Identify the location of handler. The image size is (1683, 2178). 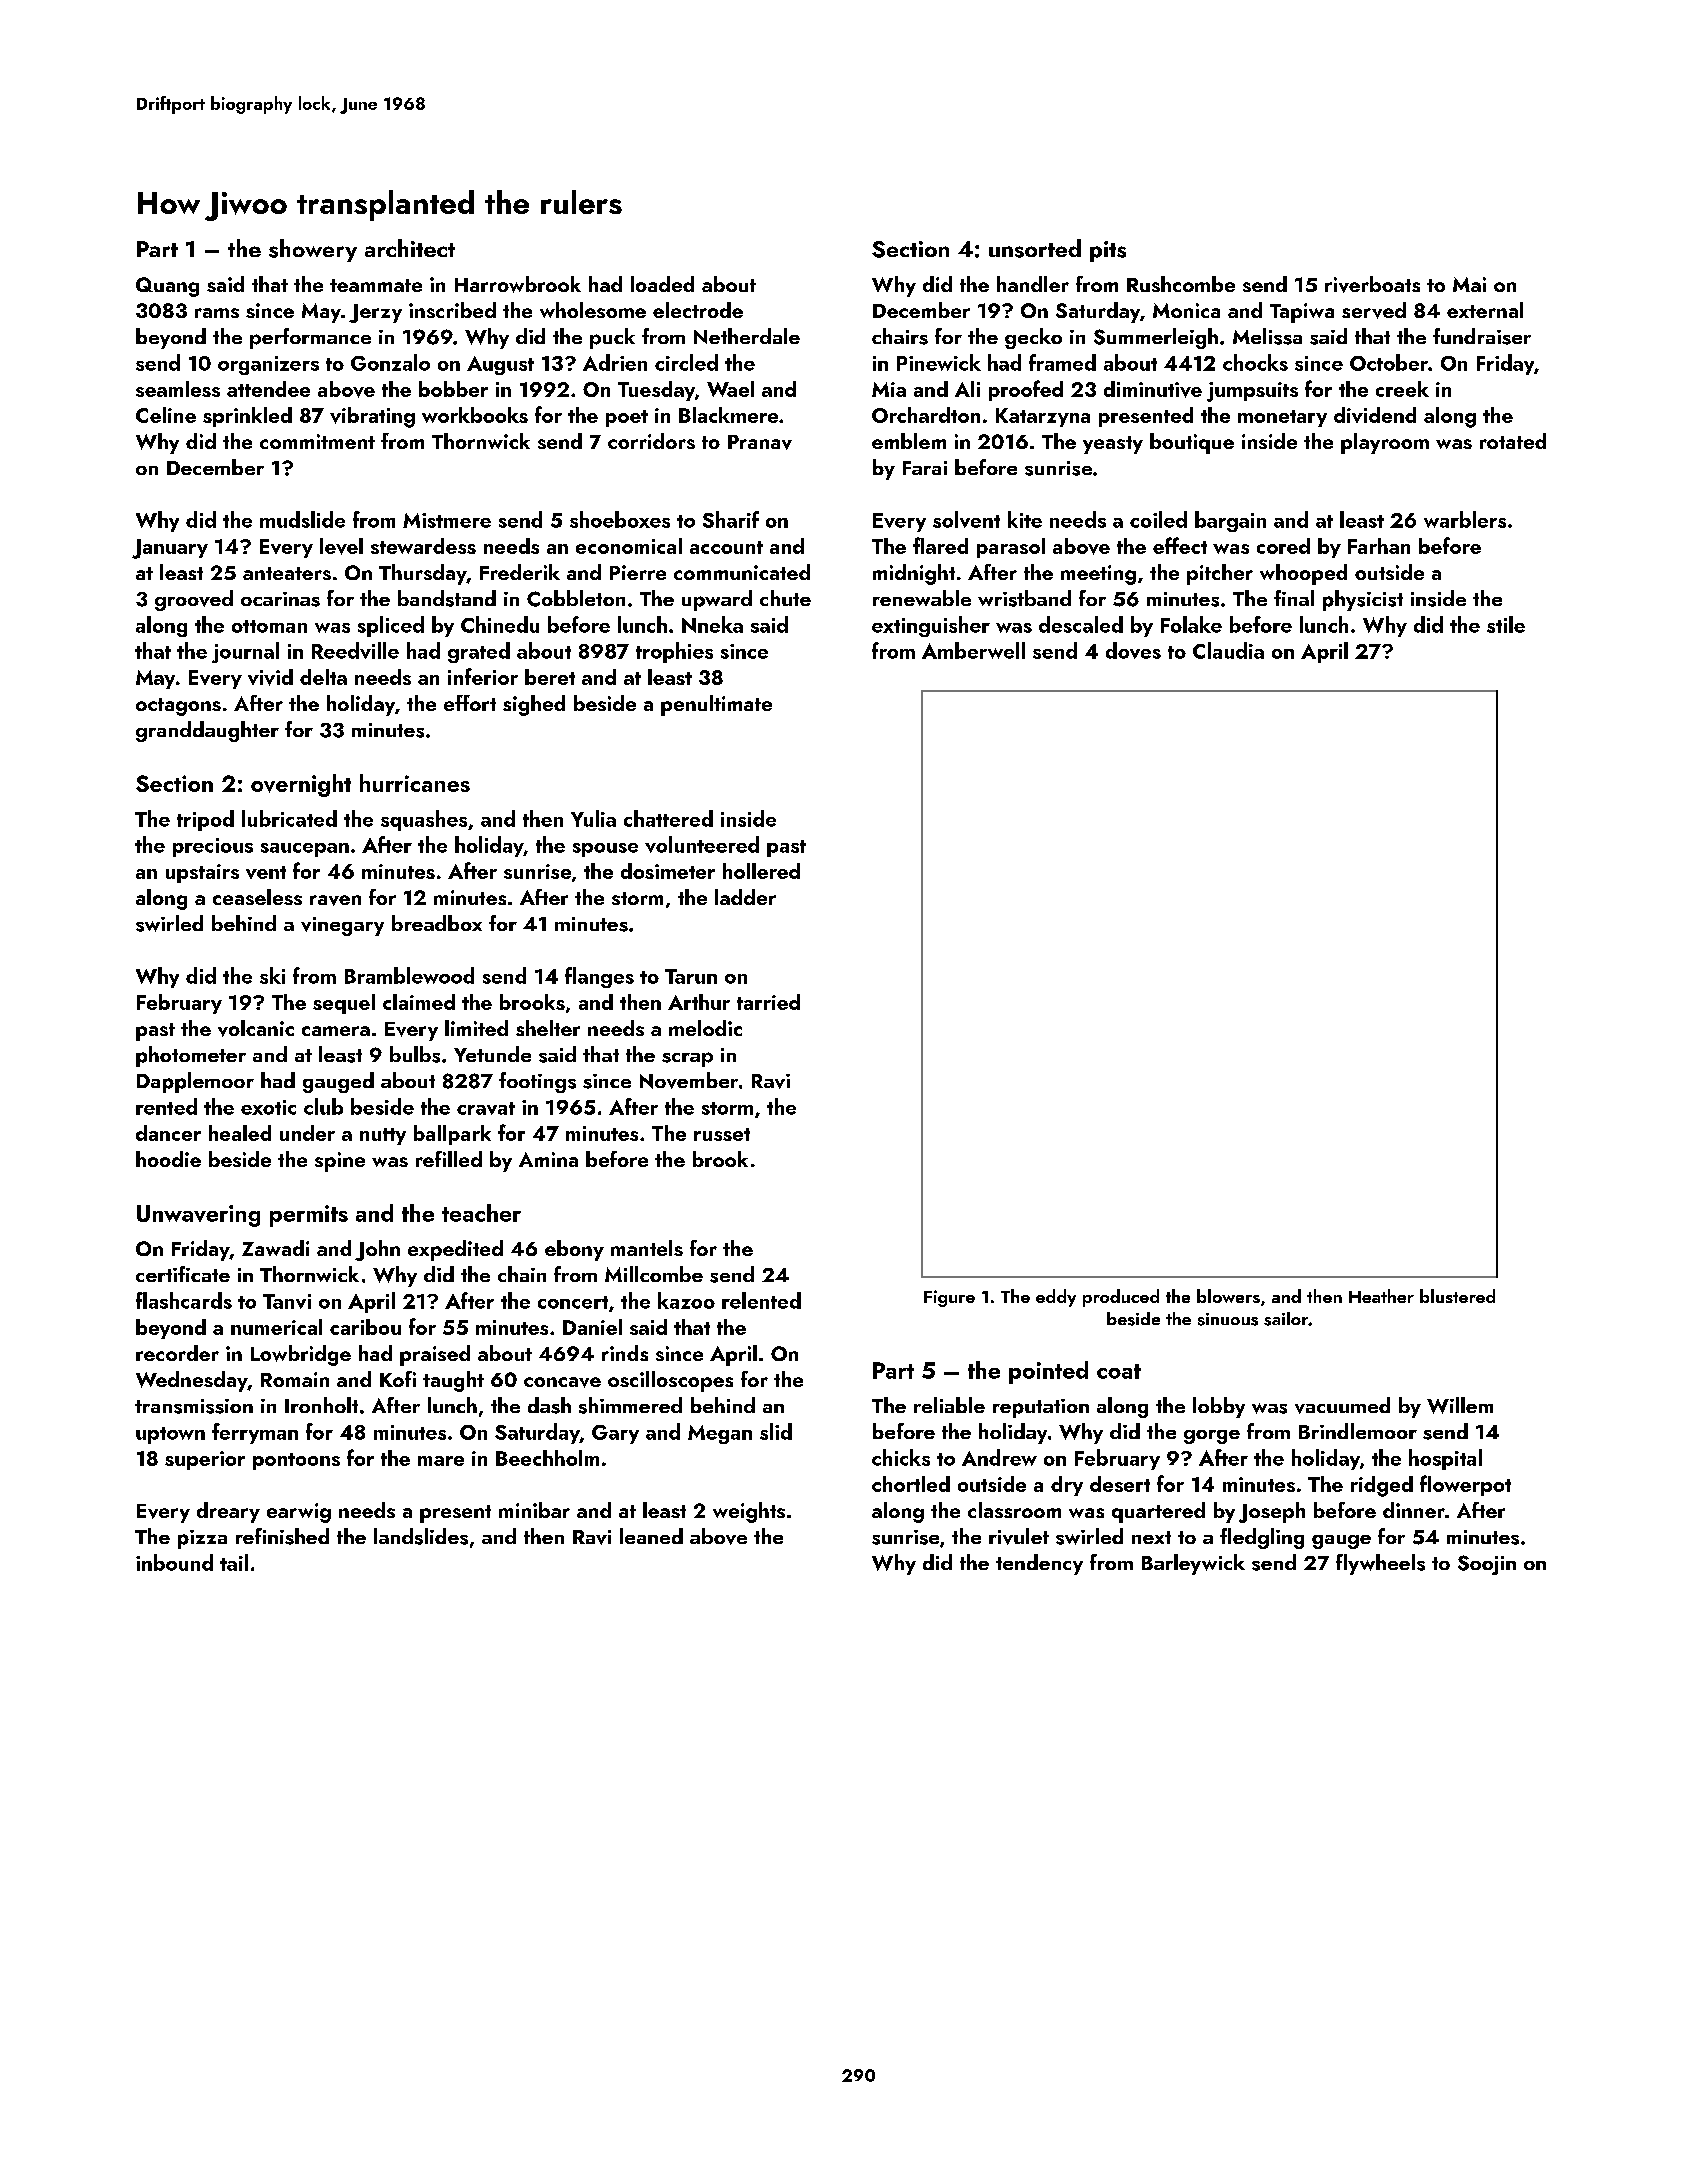
(1033, 284).
